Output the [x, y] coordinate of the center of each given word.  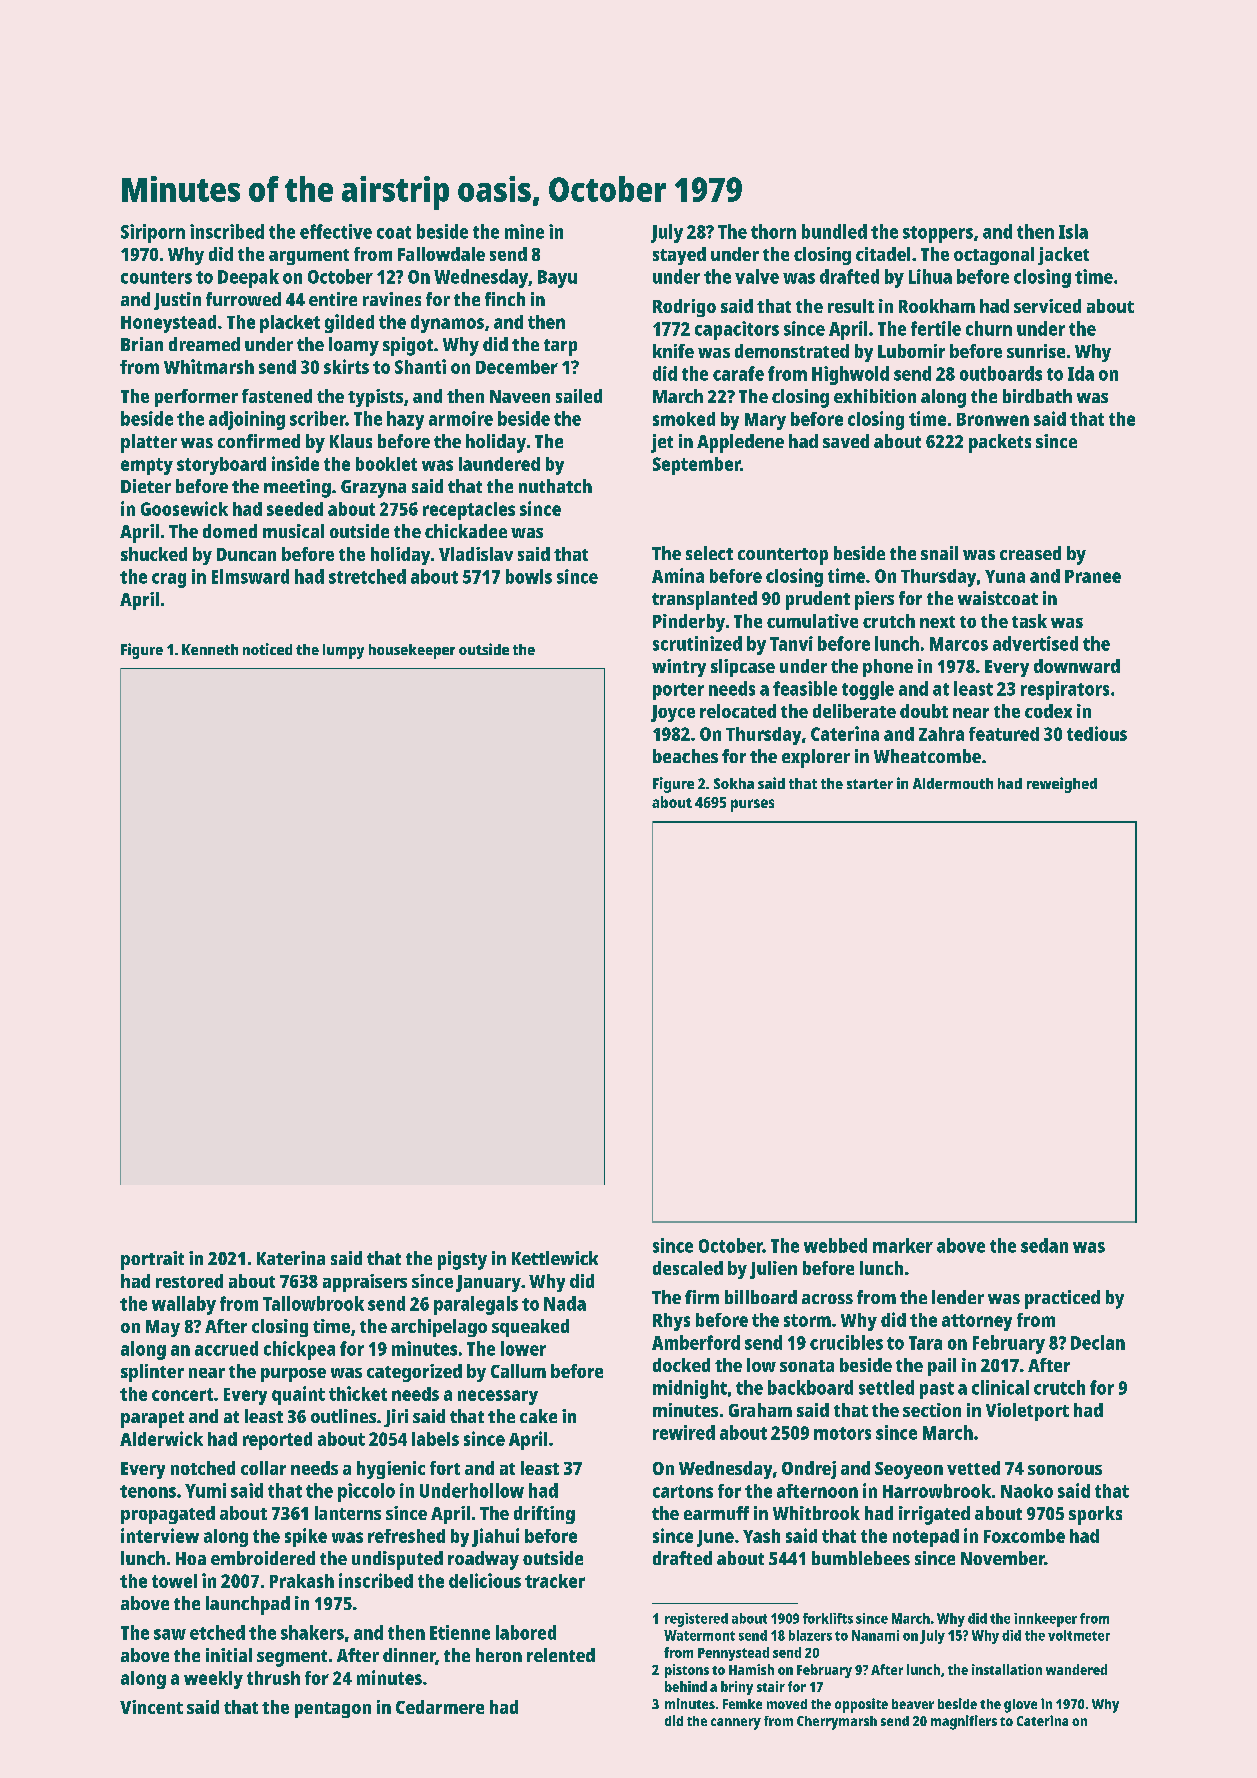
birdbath [1037, 396]
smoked [684, 419]
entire [333, 299]
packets [1000, 443]
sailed [579, 396]
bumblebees [861, 1558]
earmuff [716, 1513]
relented [561, 1655]
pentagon [333, 1710]
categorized [414, 1373]
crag [169, 580]
